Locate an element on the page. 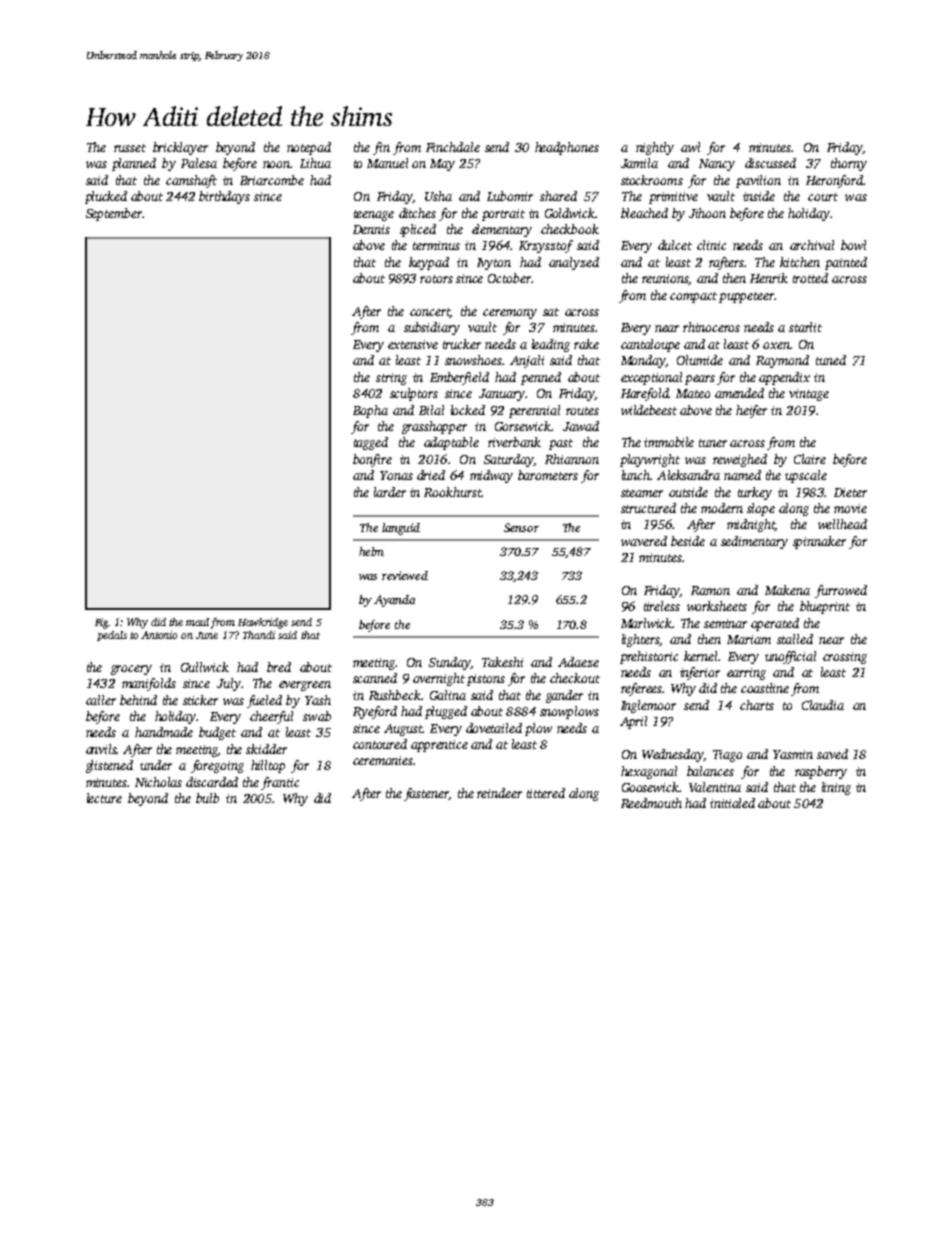 This image has width=952, height=1233. concert is located at coordinates (430, 313).
